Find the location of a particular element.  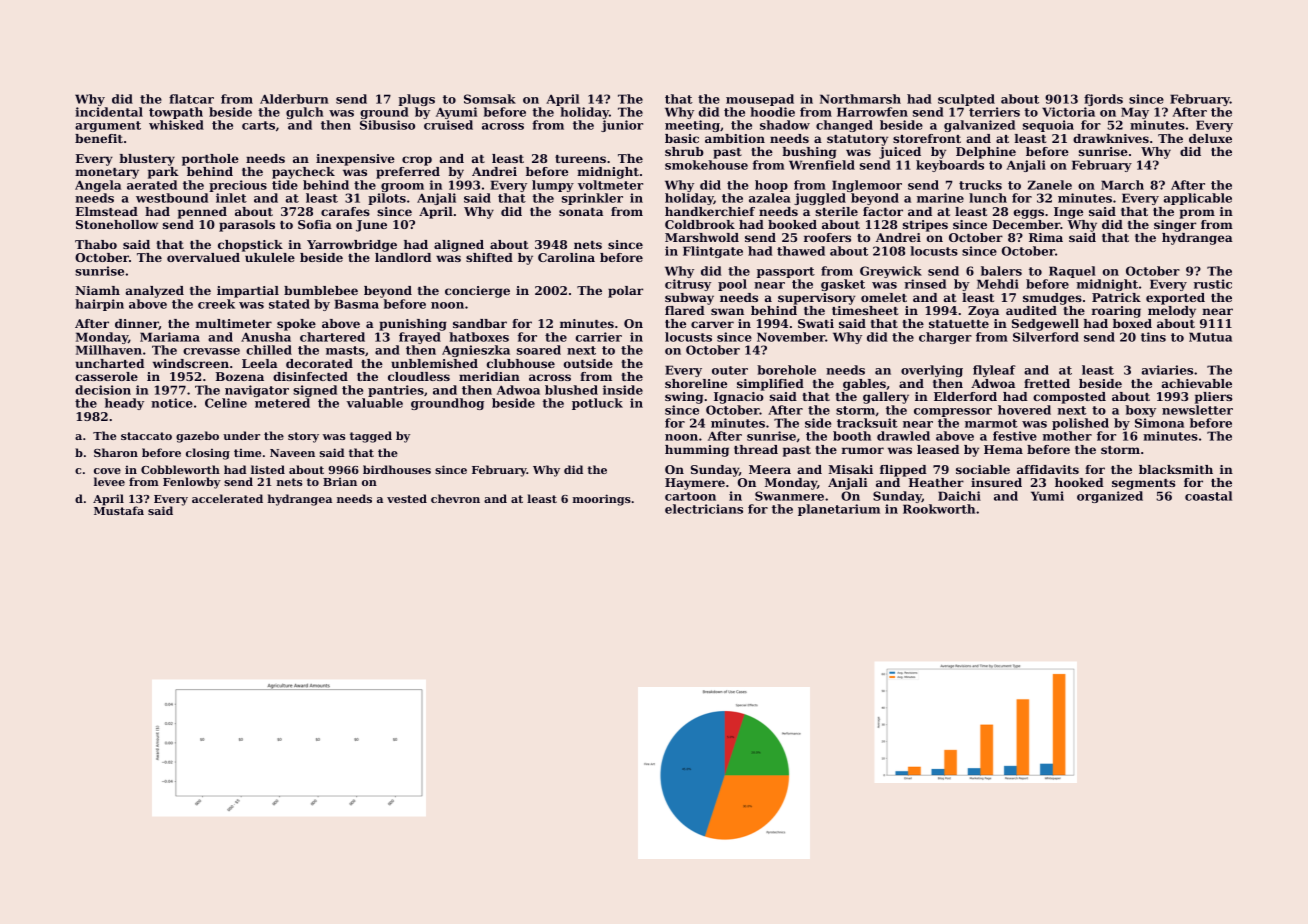

electricians is located at coordinates (704, 509).
